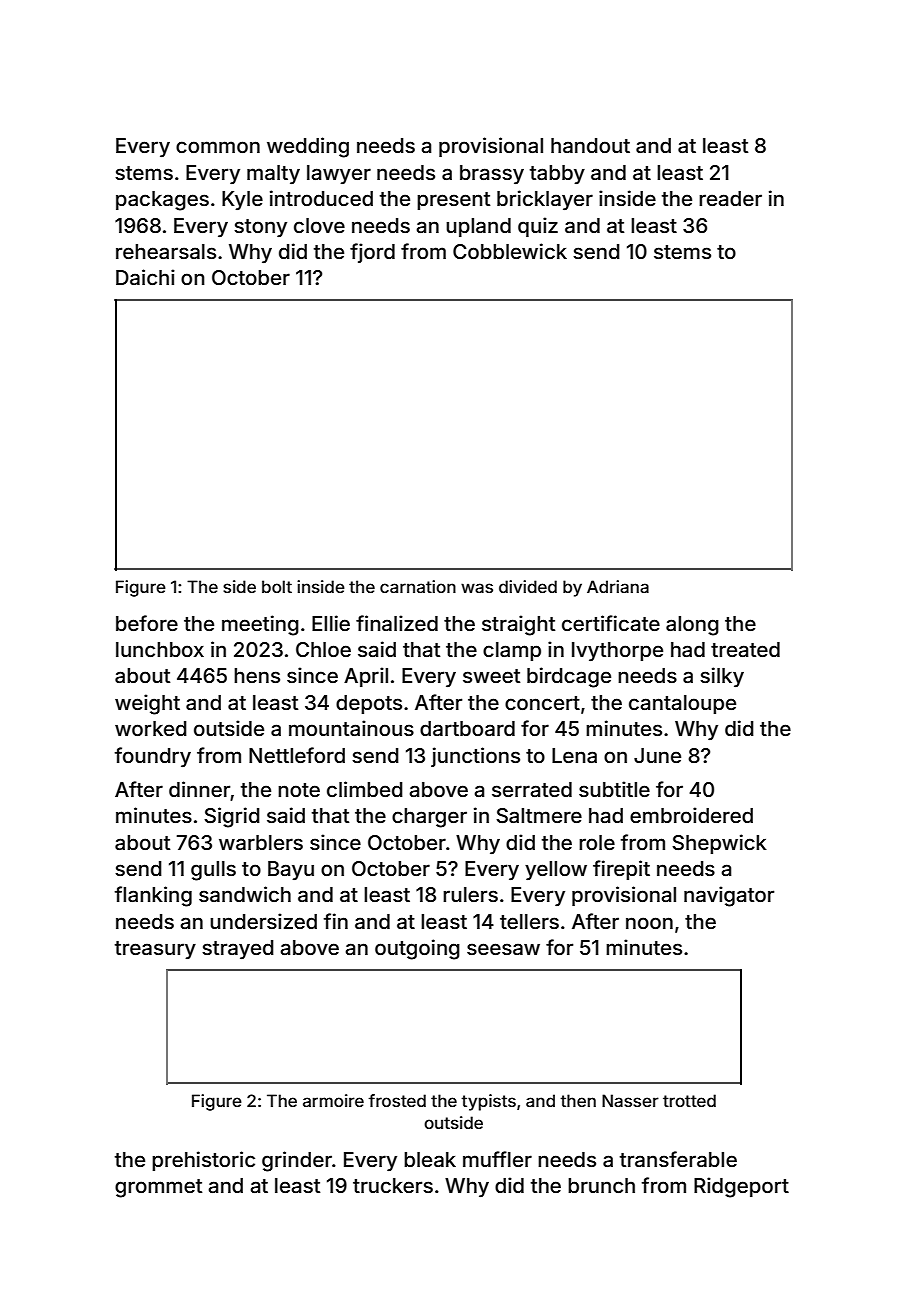 The image size is (908, 1316). Describe the element at coordinates (308, 147) in the document. I see `wedding` at that location.
